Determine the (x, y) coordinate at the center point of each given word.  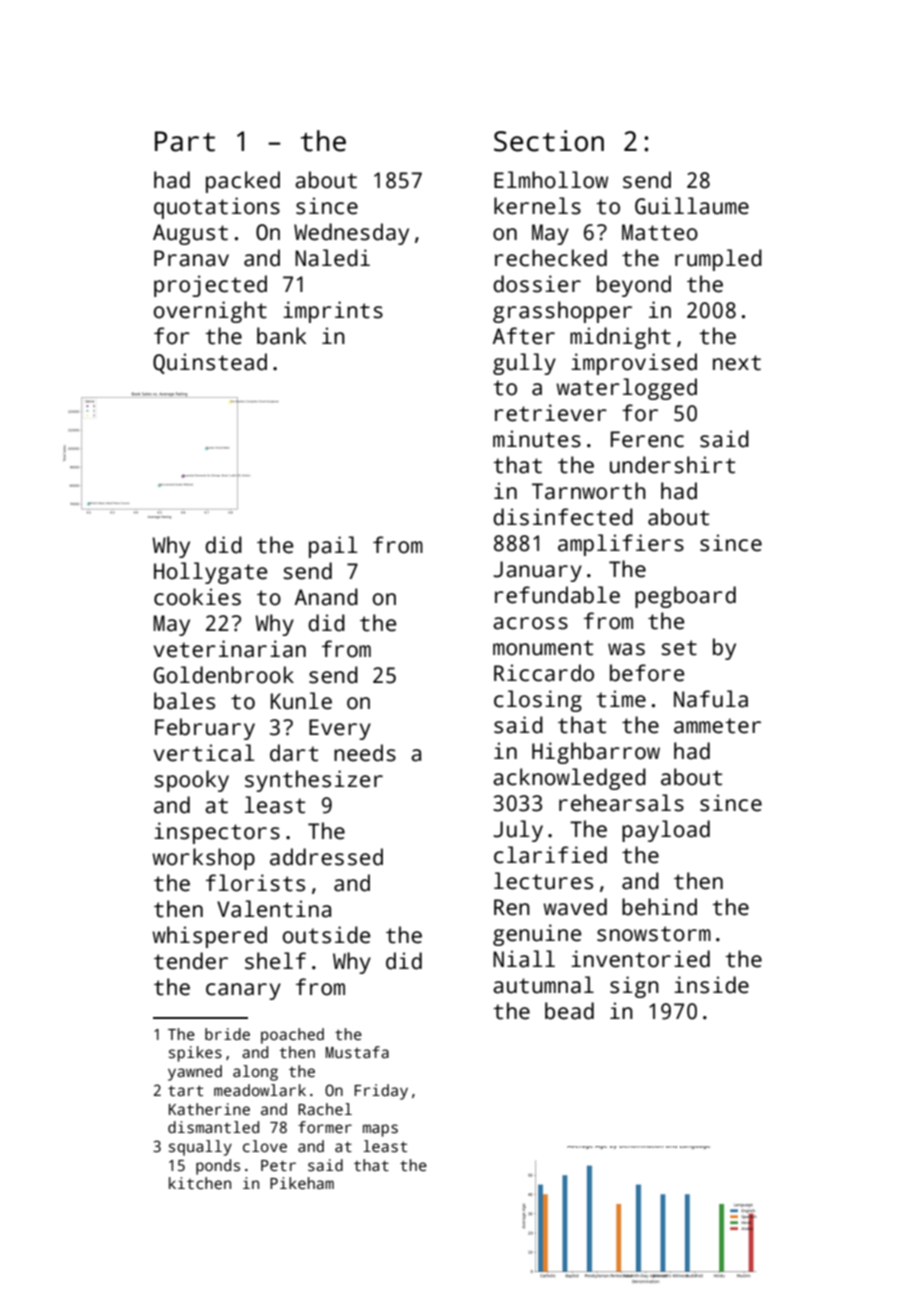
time (621, 699)
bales (184, 701)
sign (634, 987)
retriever (551, 413)
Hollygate (210, 573)
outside (326, 935)
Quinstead (210, 363)
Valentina (274, 909)
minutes (537, 439)
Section (549, 141)
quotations (217, 208)
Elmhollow (551, 180)
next (737, 363)
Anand (326, 597)
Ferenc (647, 439)
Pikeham (302, 1183)
